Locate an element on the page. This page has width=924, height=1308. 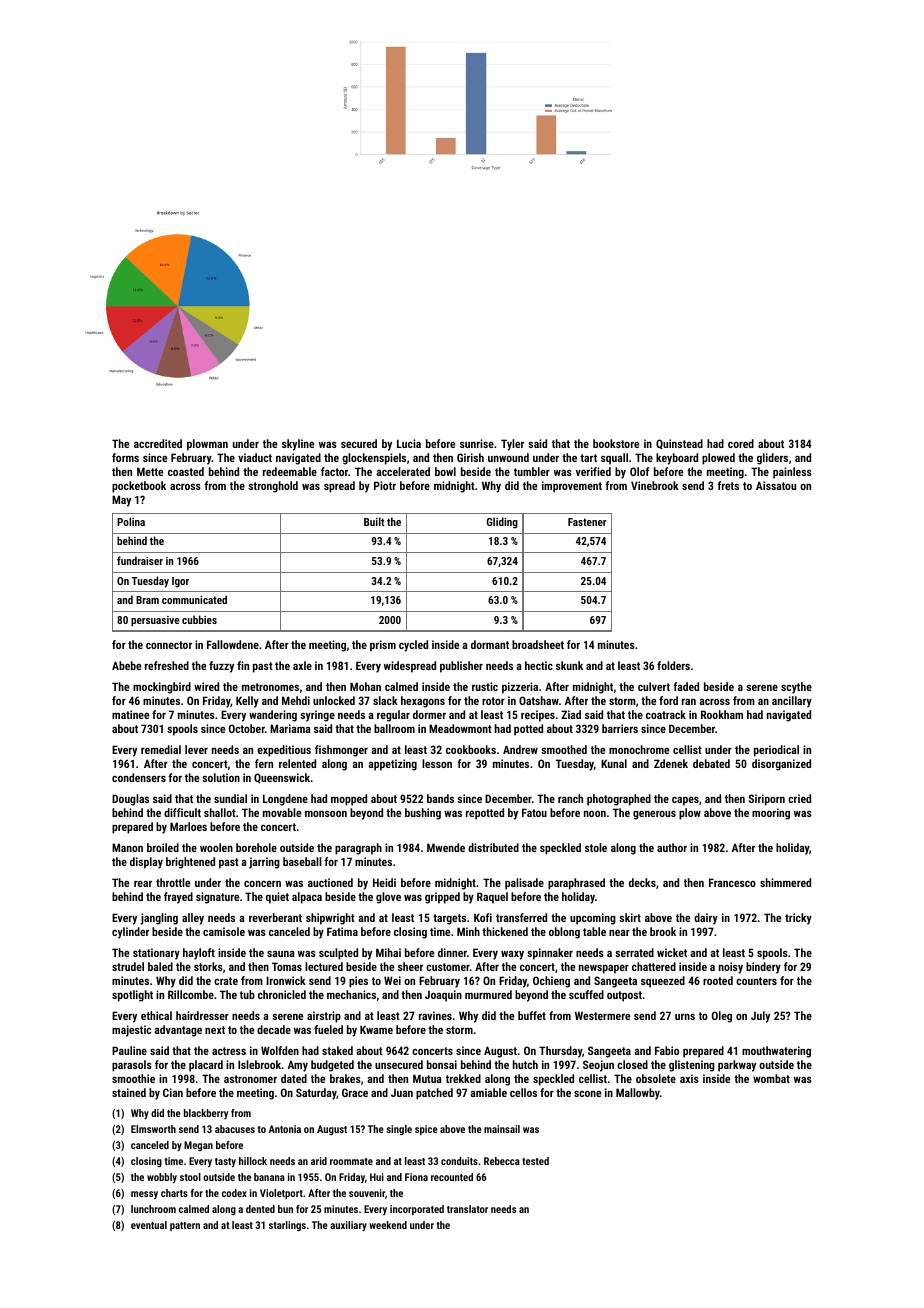
Minh is located at coordinates (468, 931).
